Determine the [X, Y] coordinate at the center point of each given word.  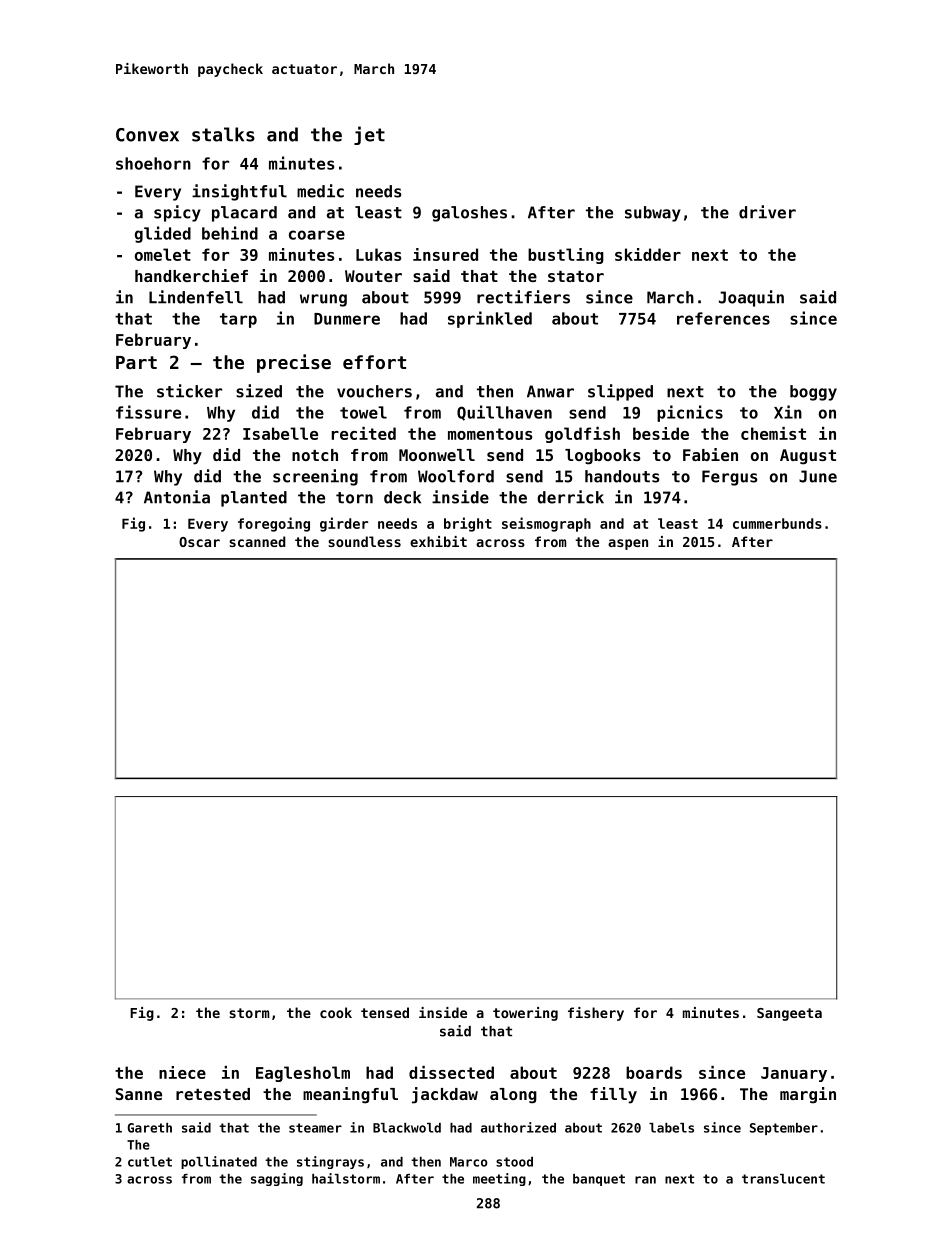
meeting [499, 1179]
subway [653, 214]
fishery [596, 1014]
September [784, 1129]
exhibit [438, 541]
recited [364, 433]
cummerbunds [777, 523]
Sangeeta [789, 1014]
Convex [147, 135]
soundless [364, 541]
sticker [189, 391]
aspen [628, 544]
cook [336, 1012]
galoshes [469, 214]
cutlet [150, 1162]
